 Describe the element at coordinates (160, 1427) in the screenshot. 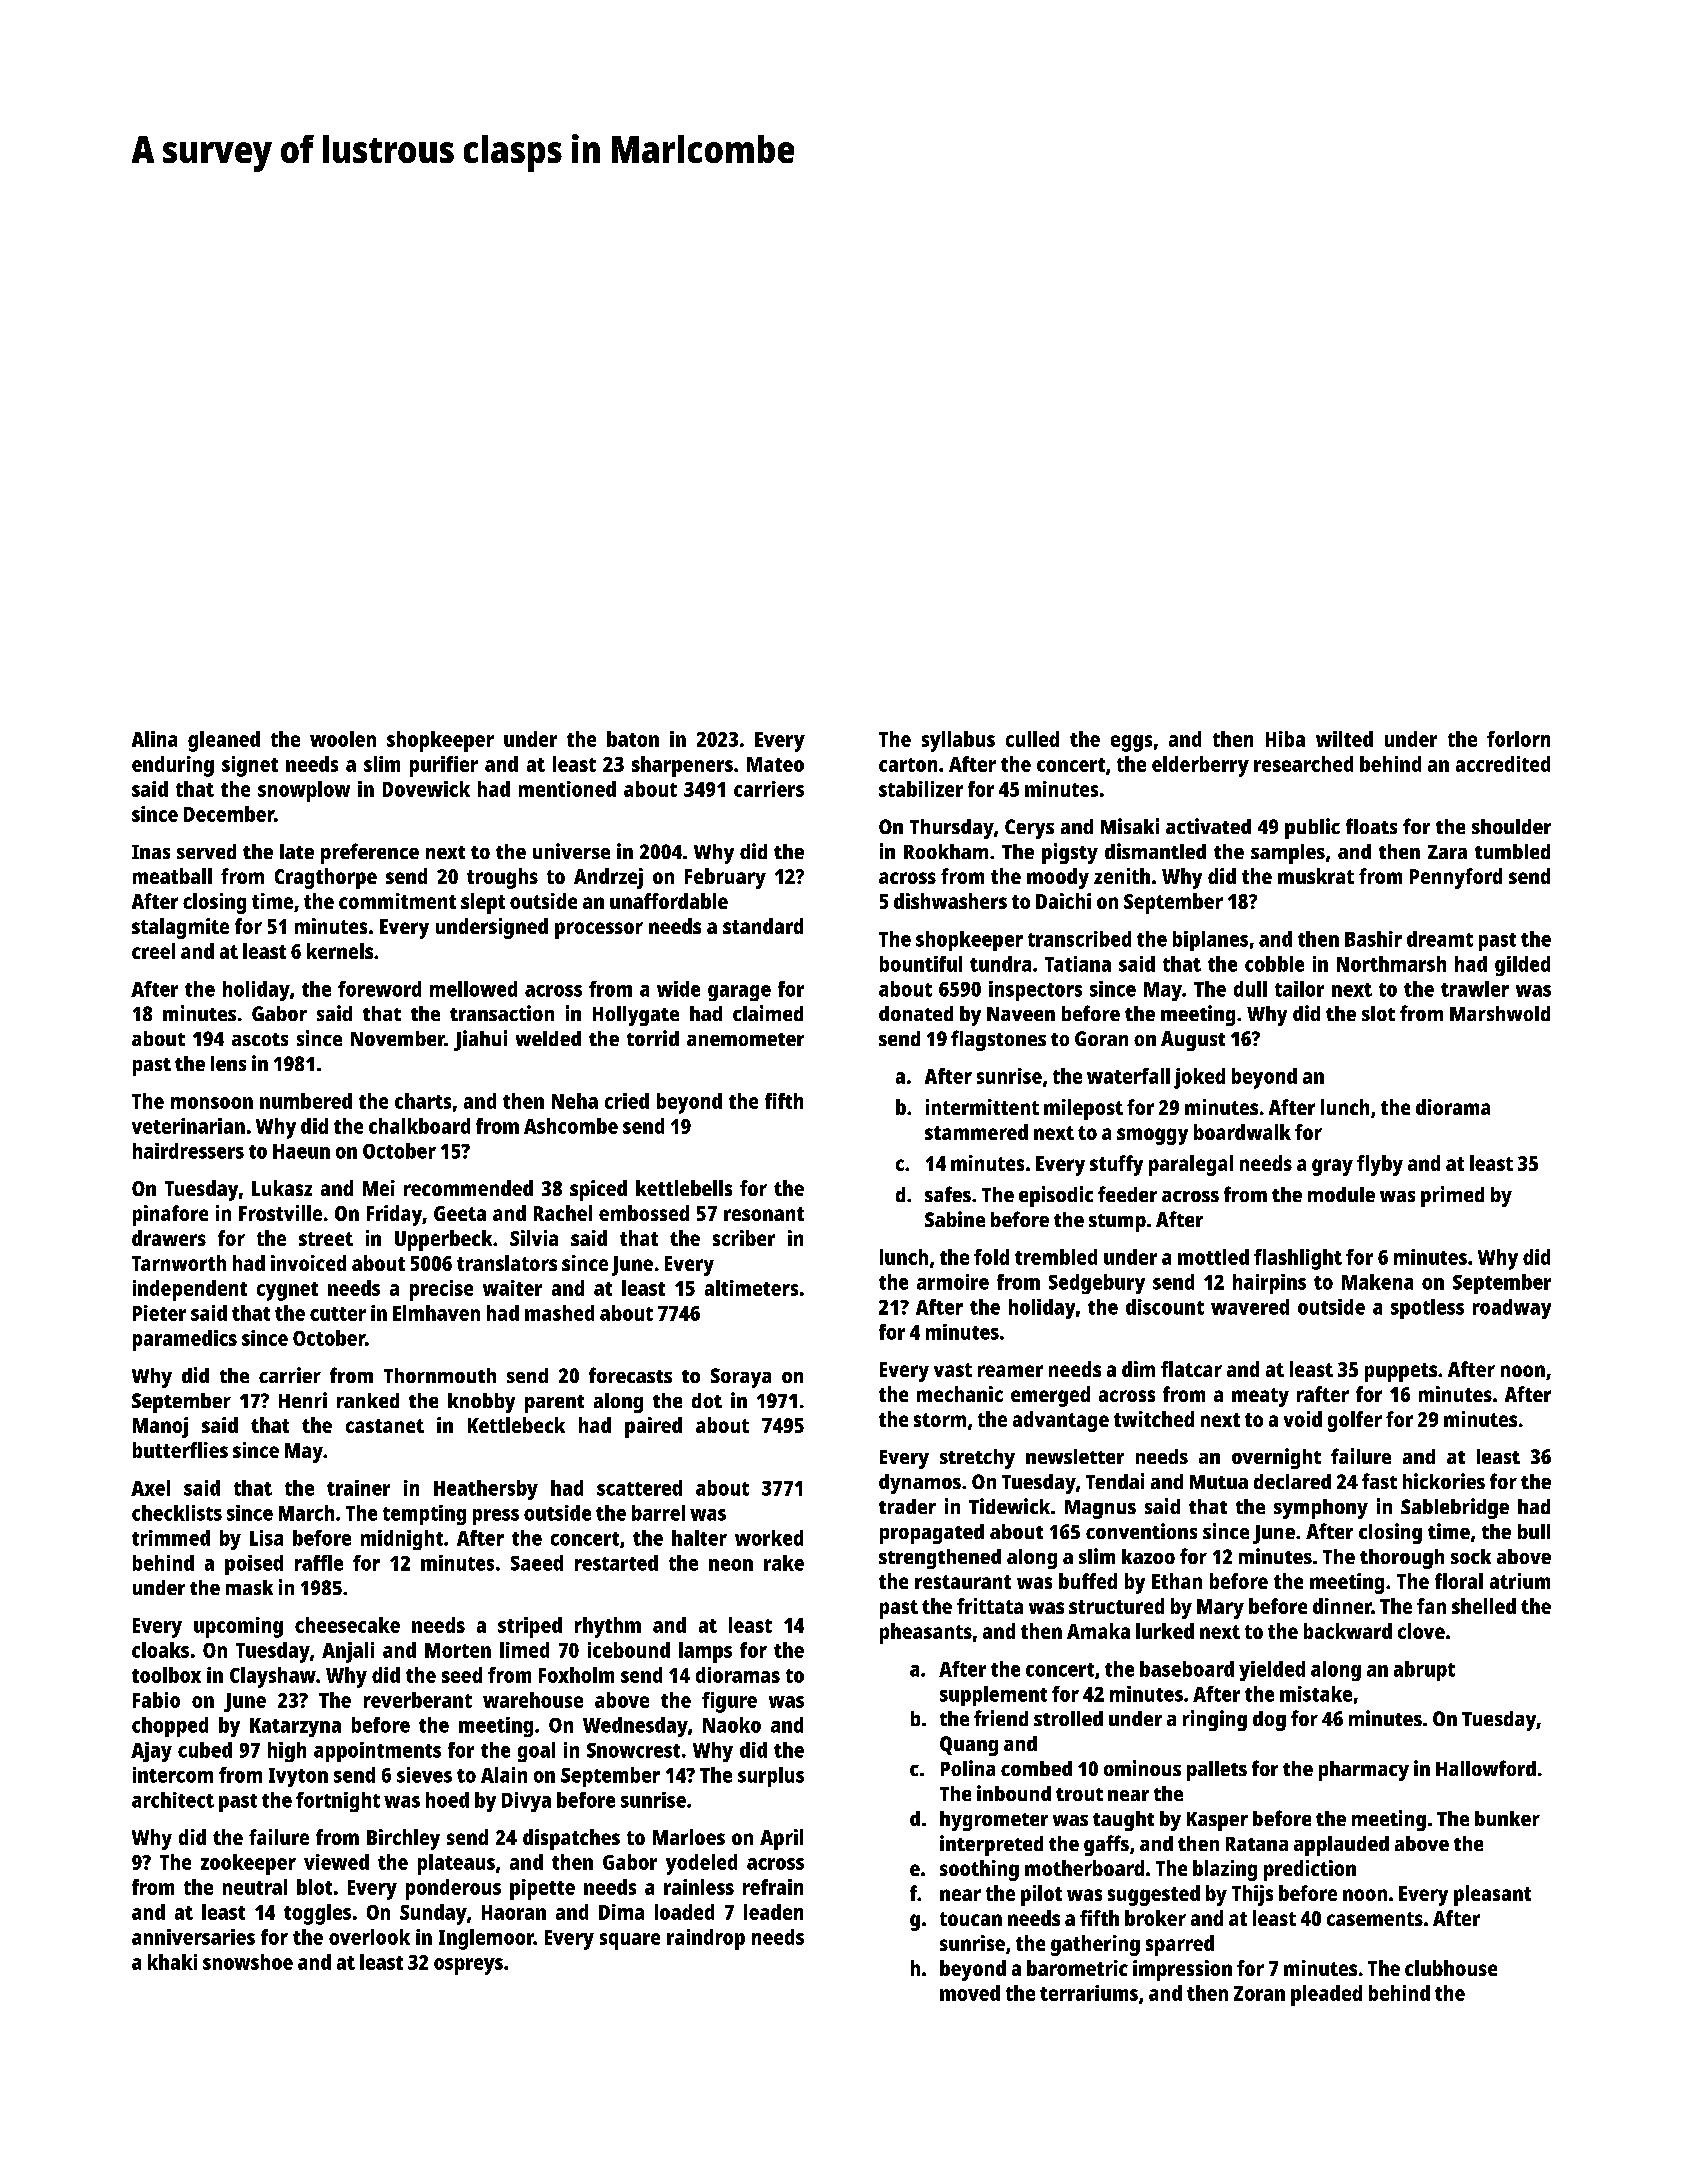

I see `Manoj` at that location.
